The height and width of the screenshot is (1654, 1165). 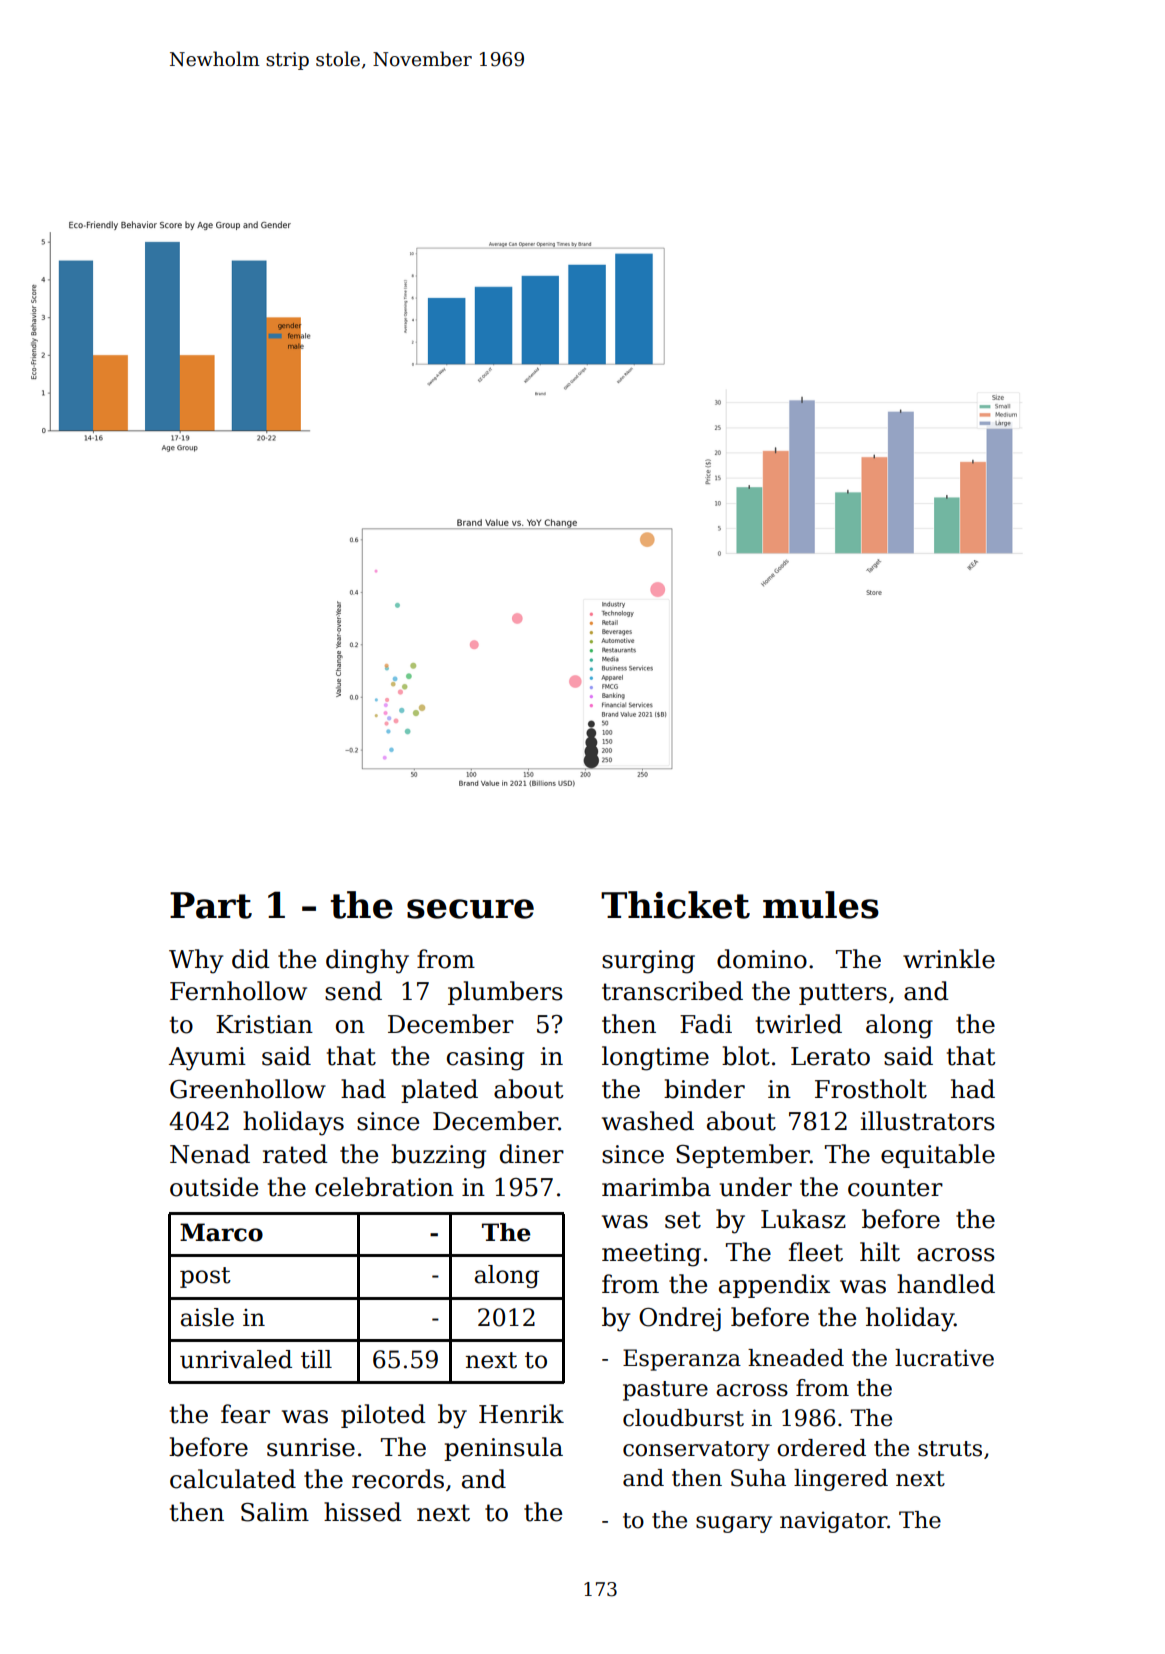 What do you see at coordinates (774, 1286) in the screenshot?
I see `appendix` at bounding box center [774, 1286].
